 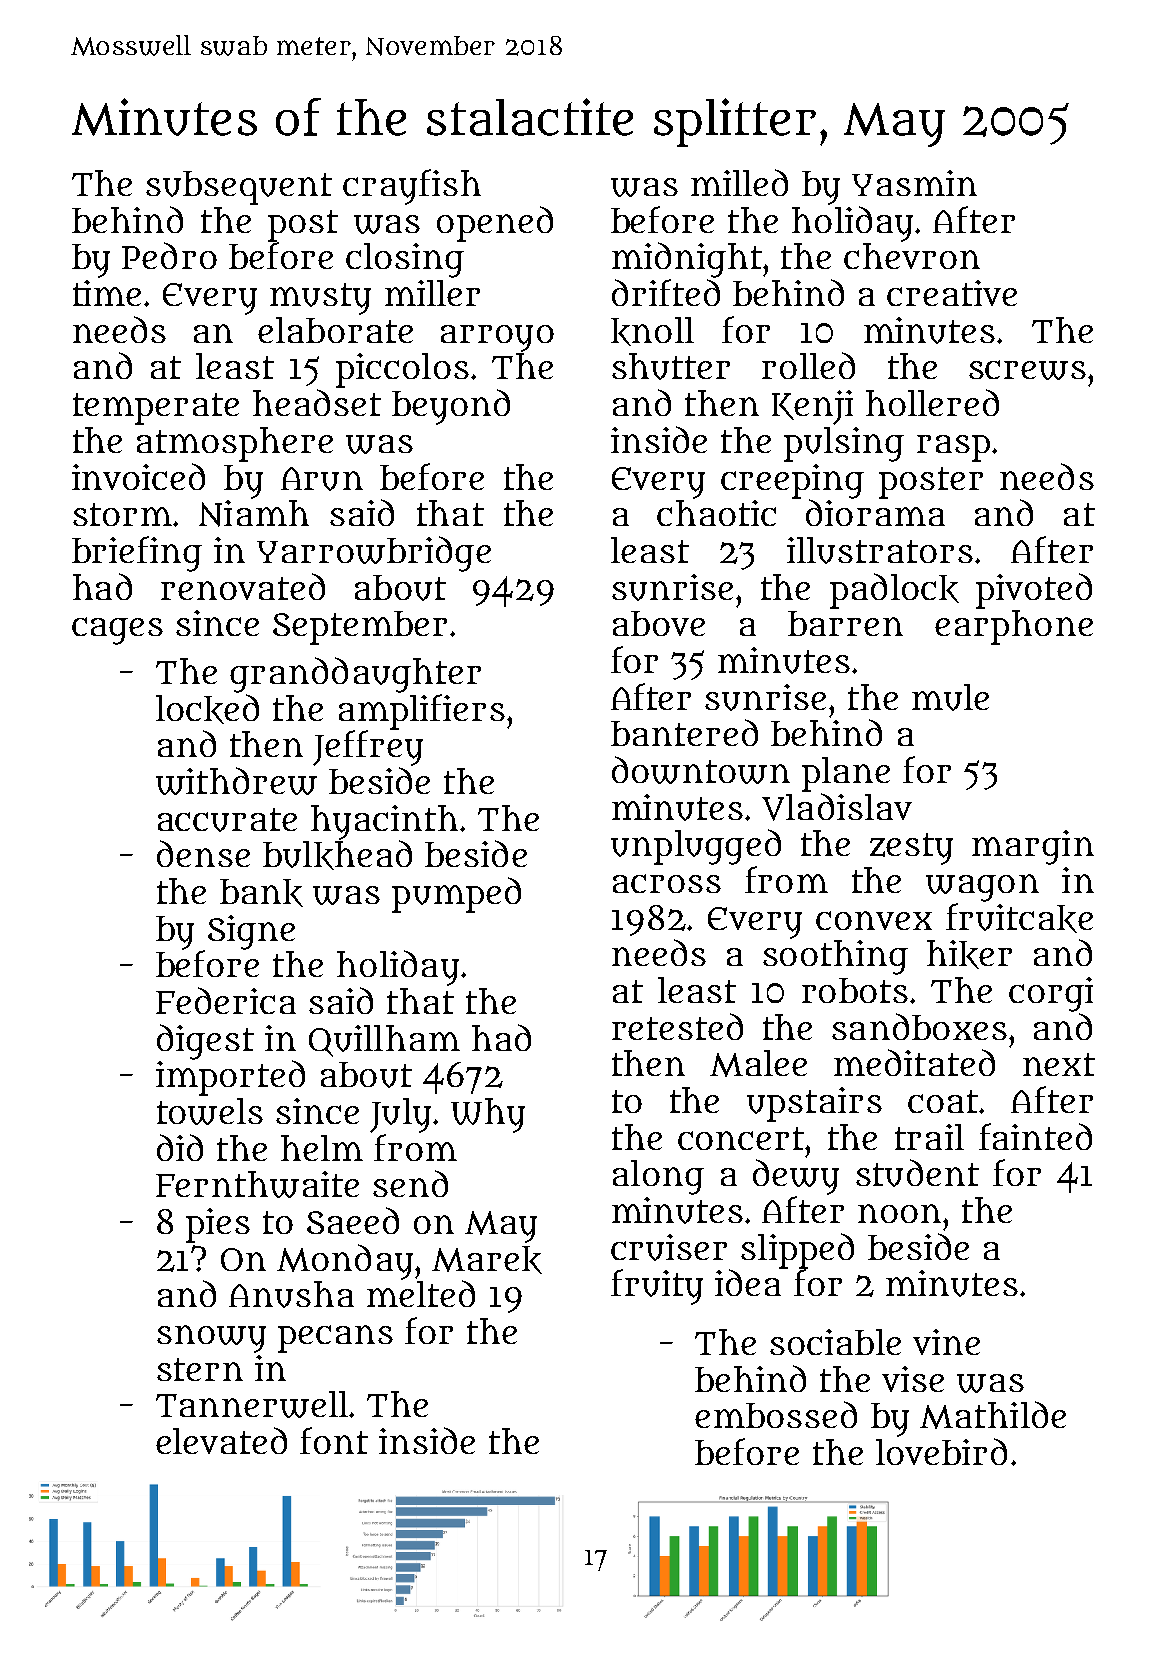 What do you see at coordinates (837, 807) in the document?
I see `Vladislav` at bounding box center [837, 807].
